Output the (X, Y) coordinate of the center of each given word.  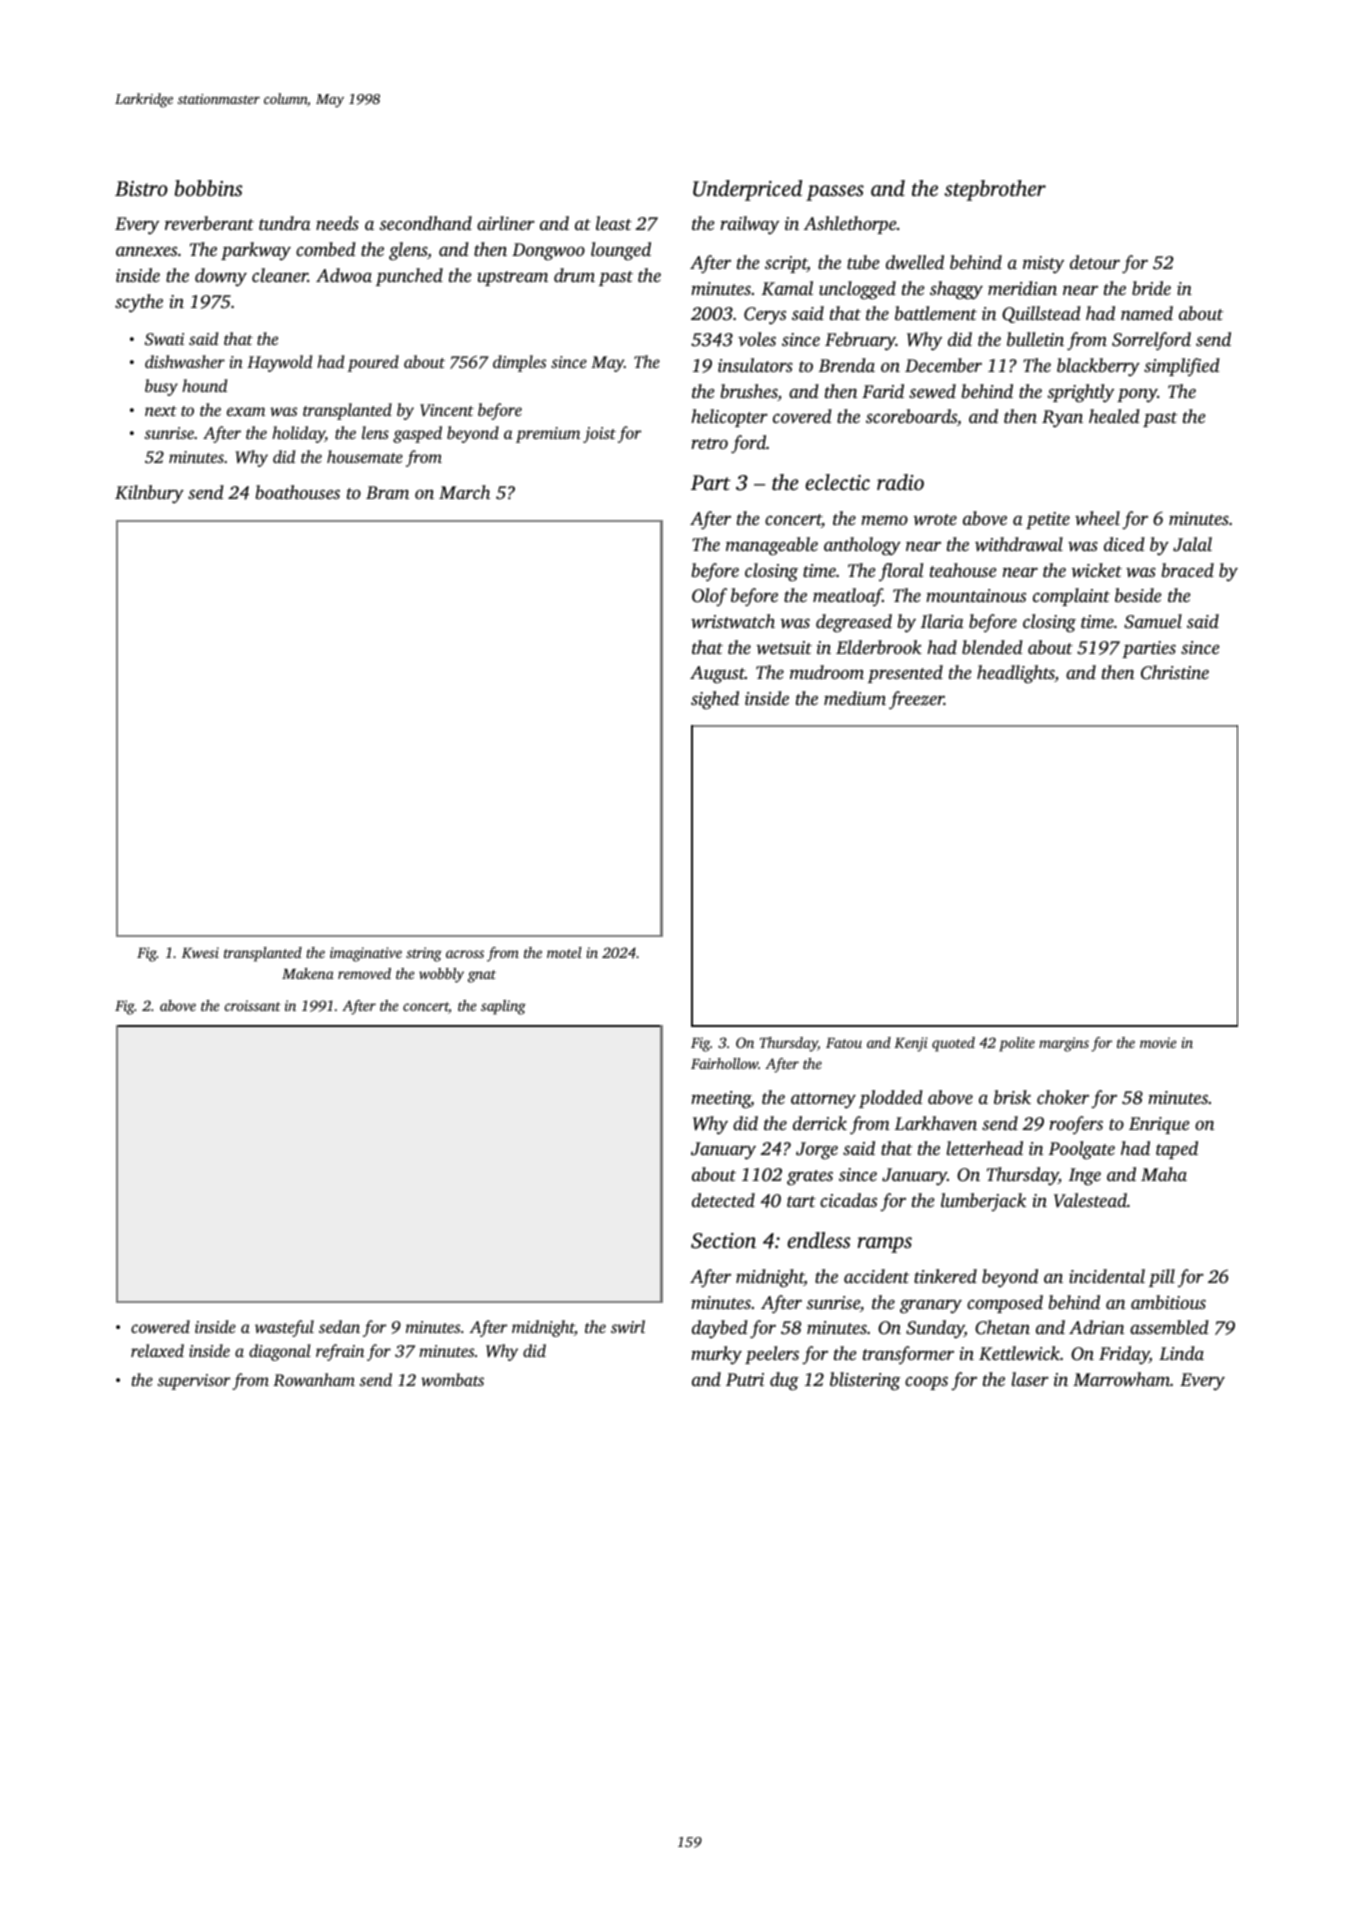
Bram (387, 492)
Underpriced (747, 190)
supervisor (193, 1382)
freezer (916, 700)
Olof (709, 597)
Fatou (844, 1043)
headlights (1016, 674)
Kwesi (200, 952)
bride (1151, 288)
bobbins (209, 188)
